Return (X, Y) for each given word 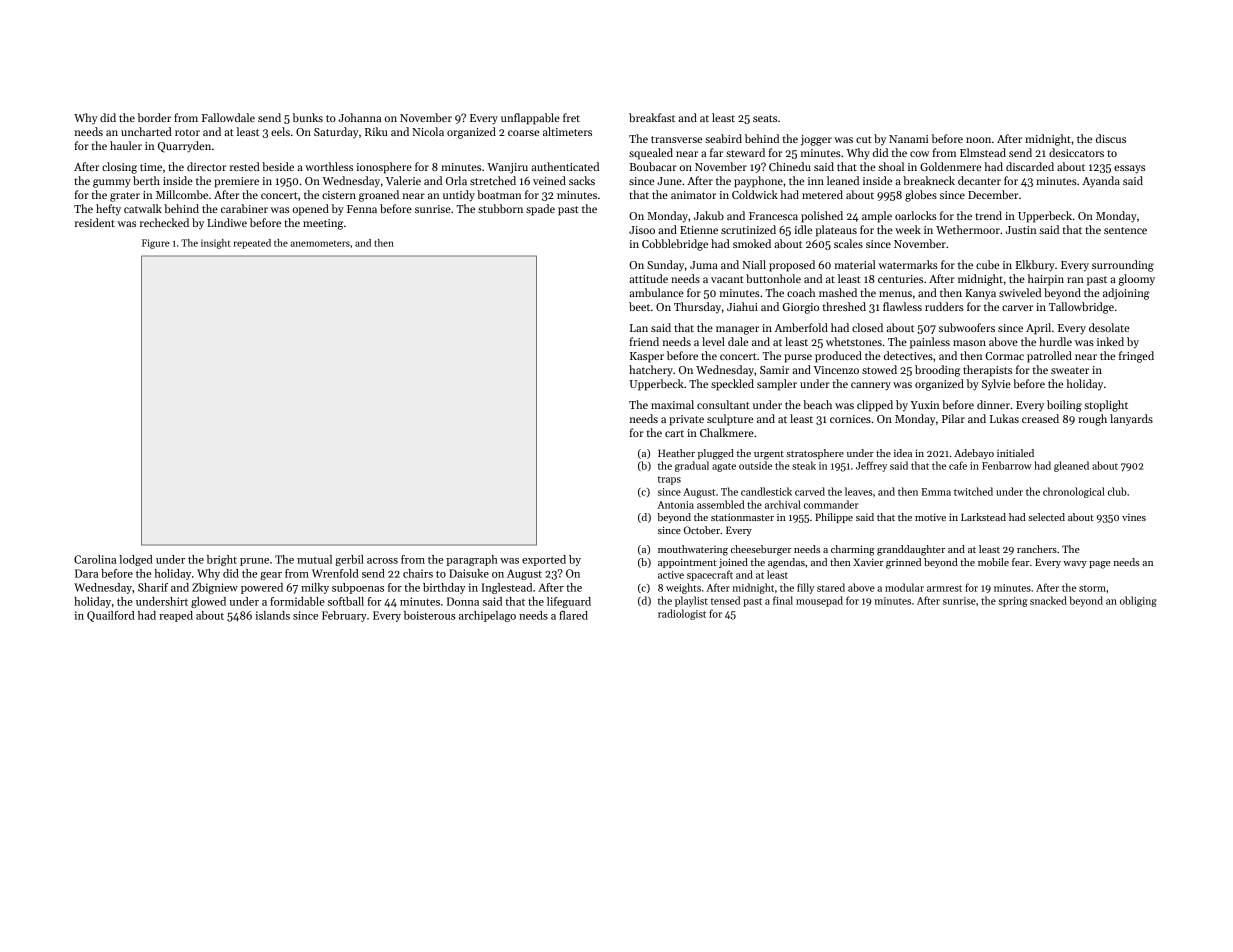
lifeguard (569, 602)
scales (848, 243)
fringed (1136, 357)
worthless (329, 166)
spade (540, 210)
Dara (86, 573)
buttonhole (773, 278)
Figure (156, 244)
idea (903, 453)
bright (222, 560)
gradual (692, 466)
